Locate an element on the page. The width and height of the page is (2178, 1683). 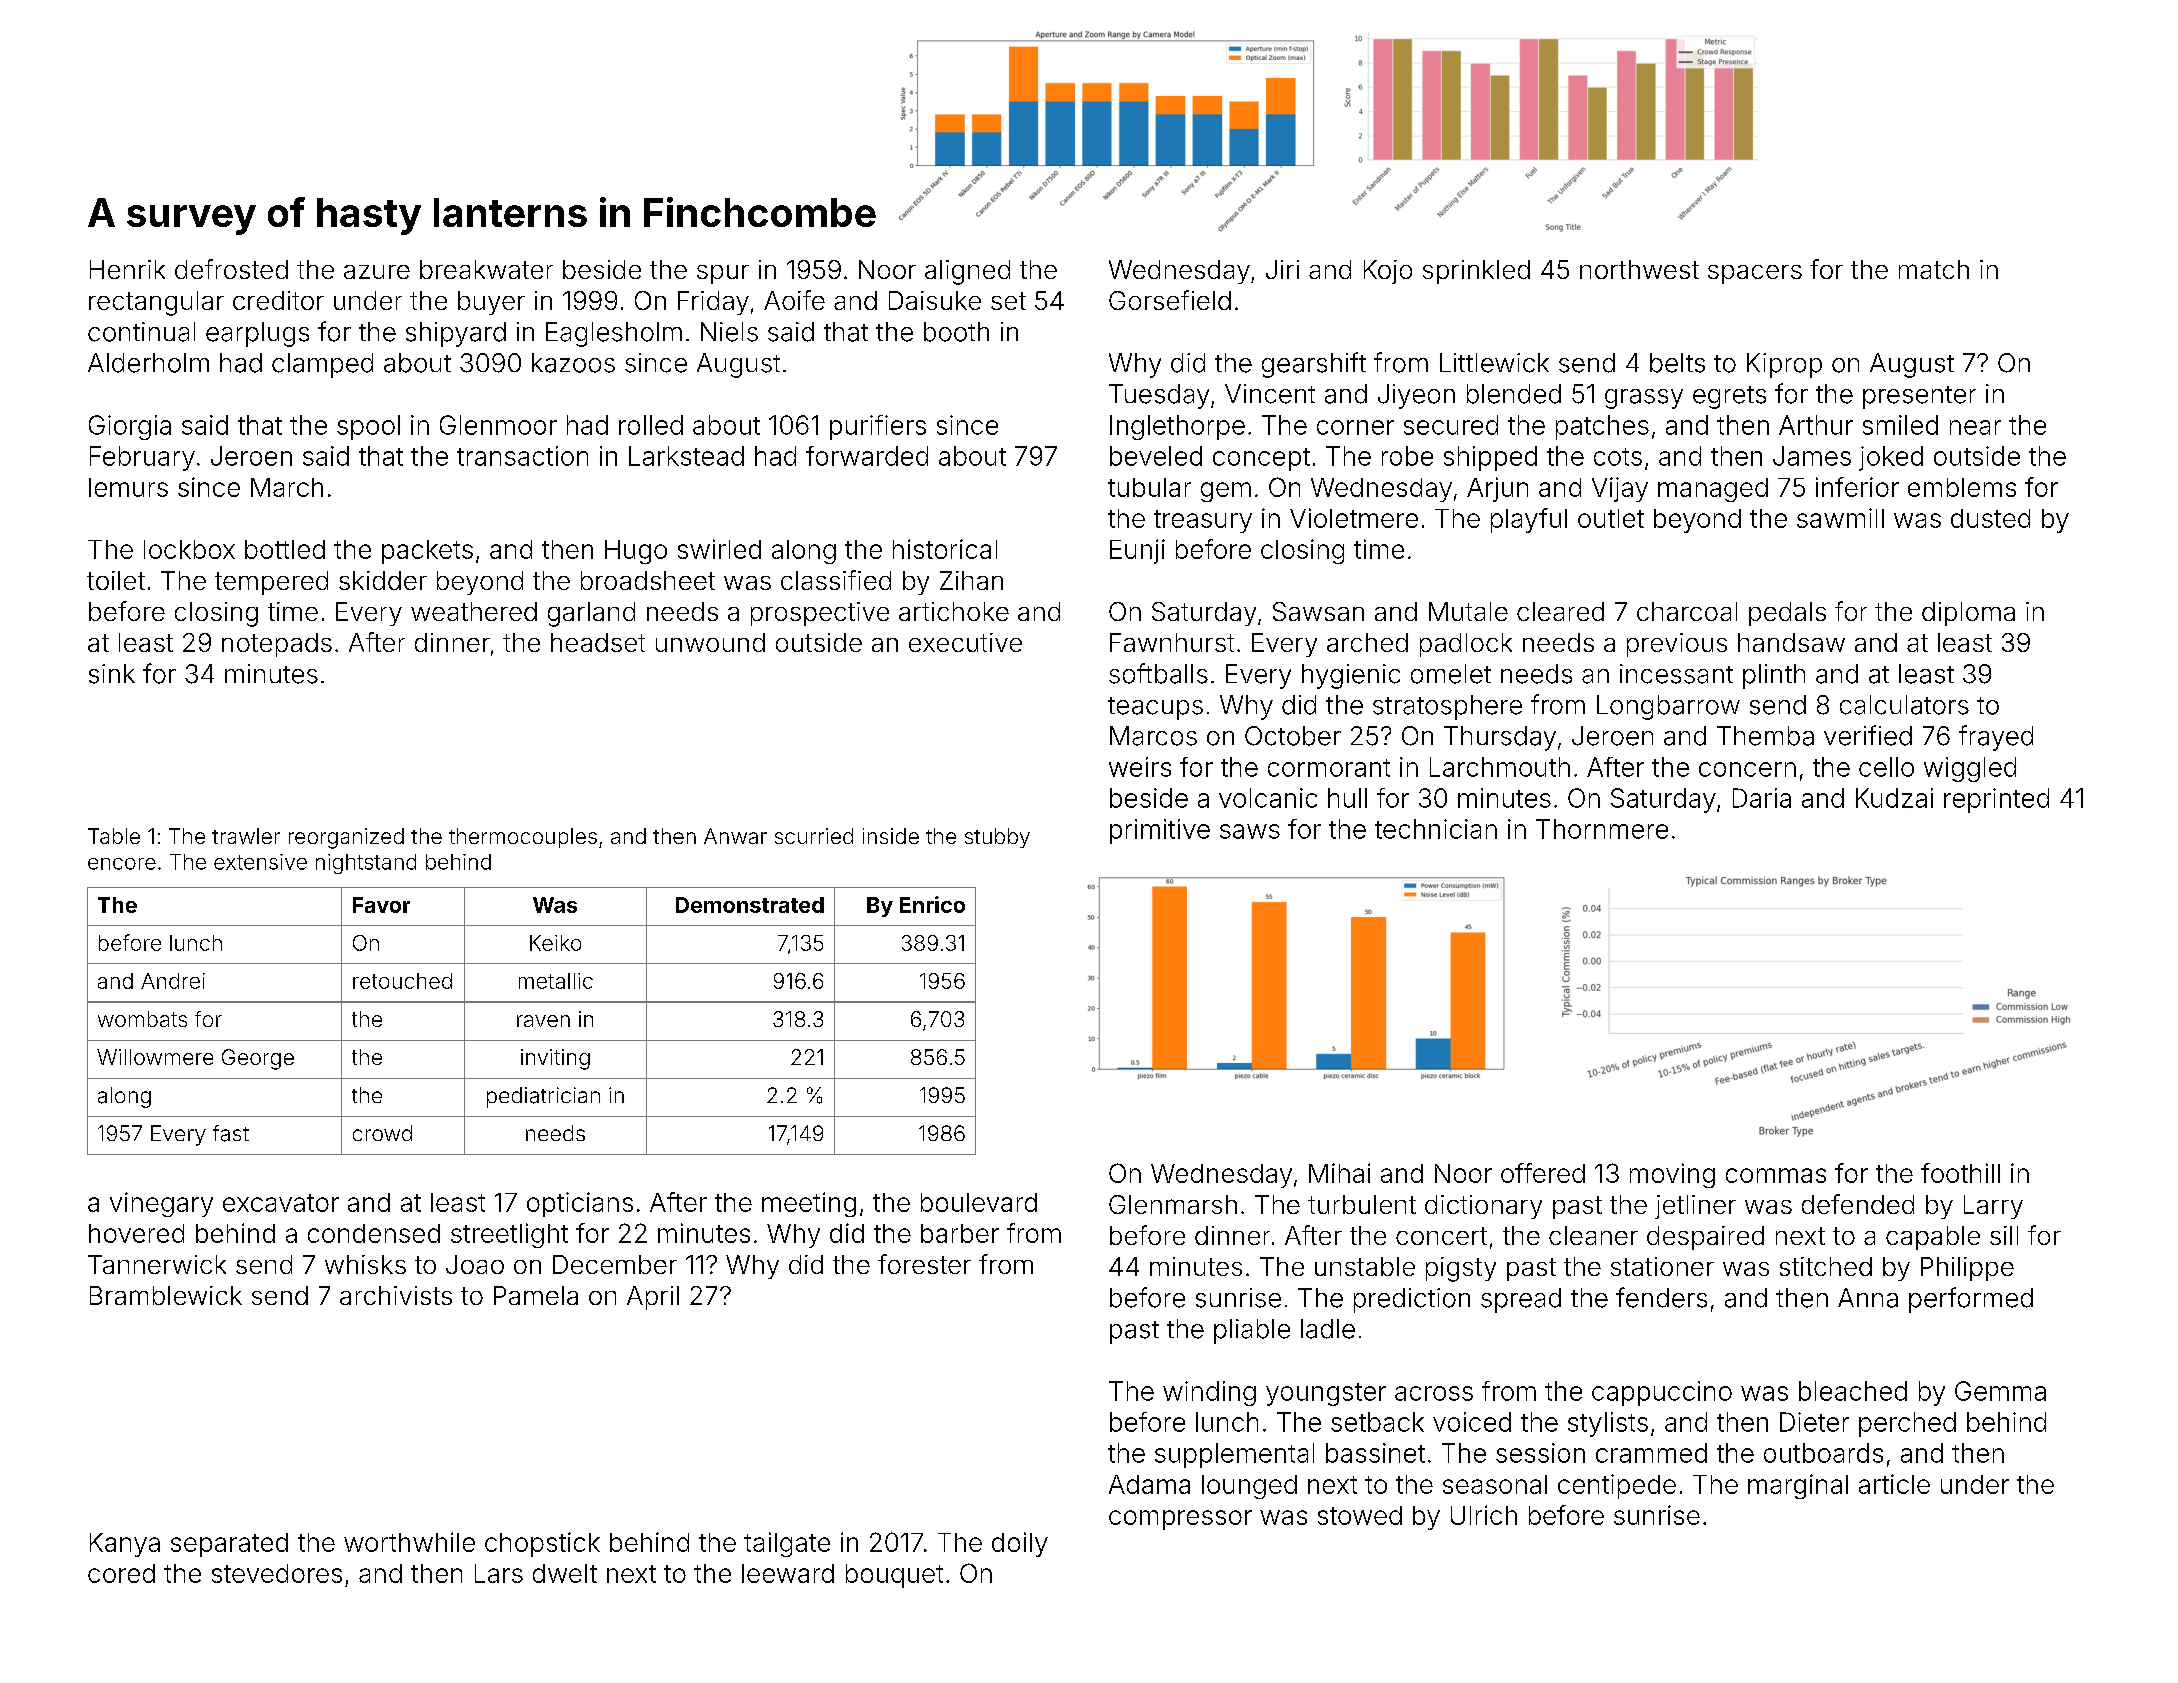
purifiers is located at coordinates (878, 427).
